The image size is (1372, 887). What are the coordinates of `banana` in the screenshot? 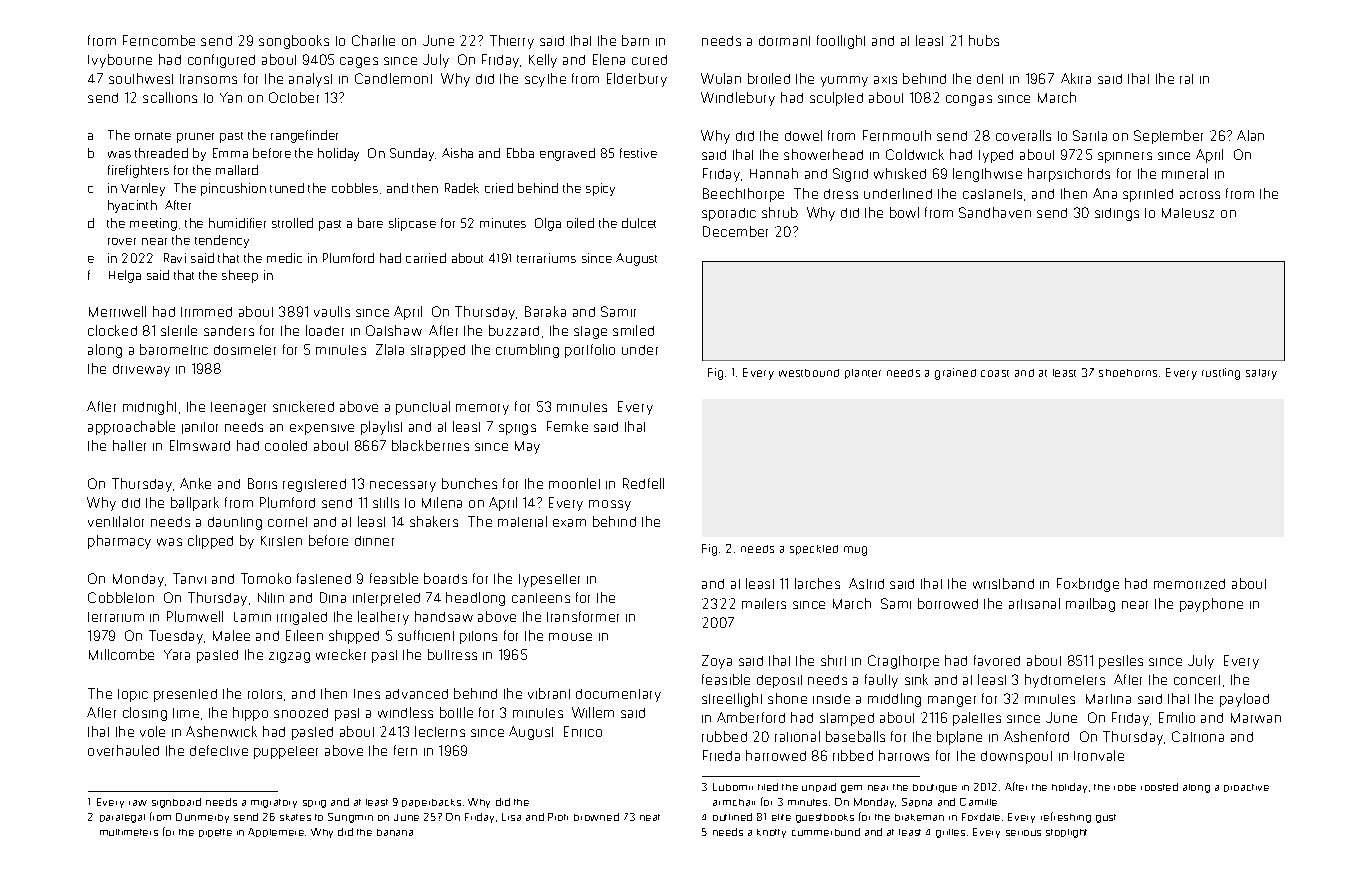 It's located at (395, 832).
